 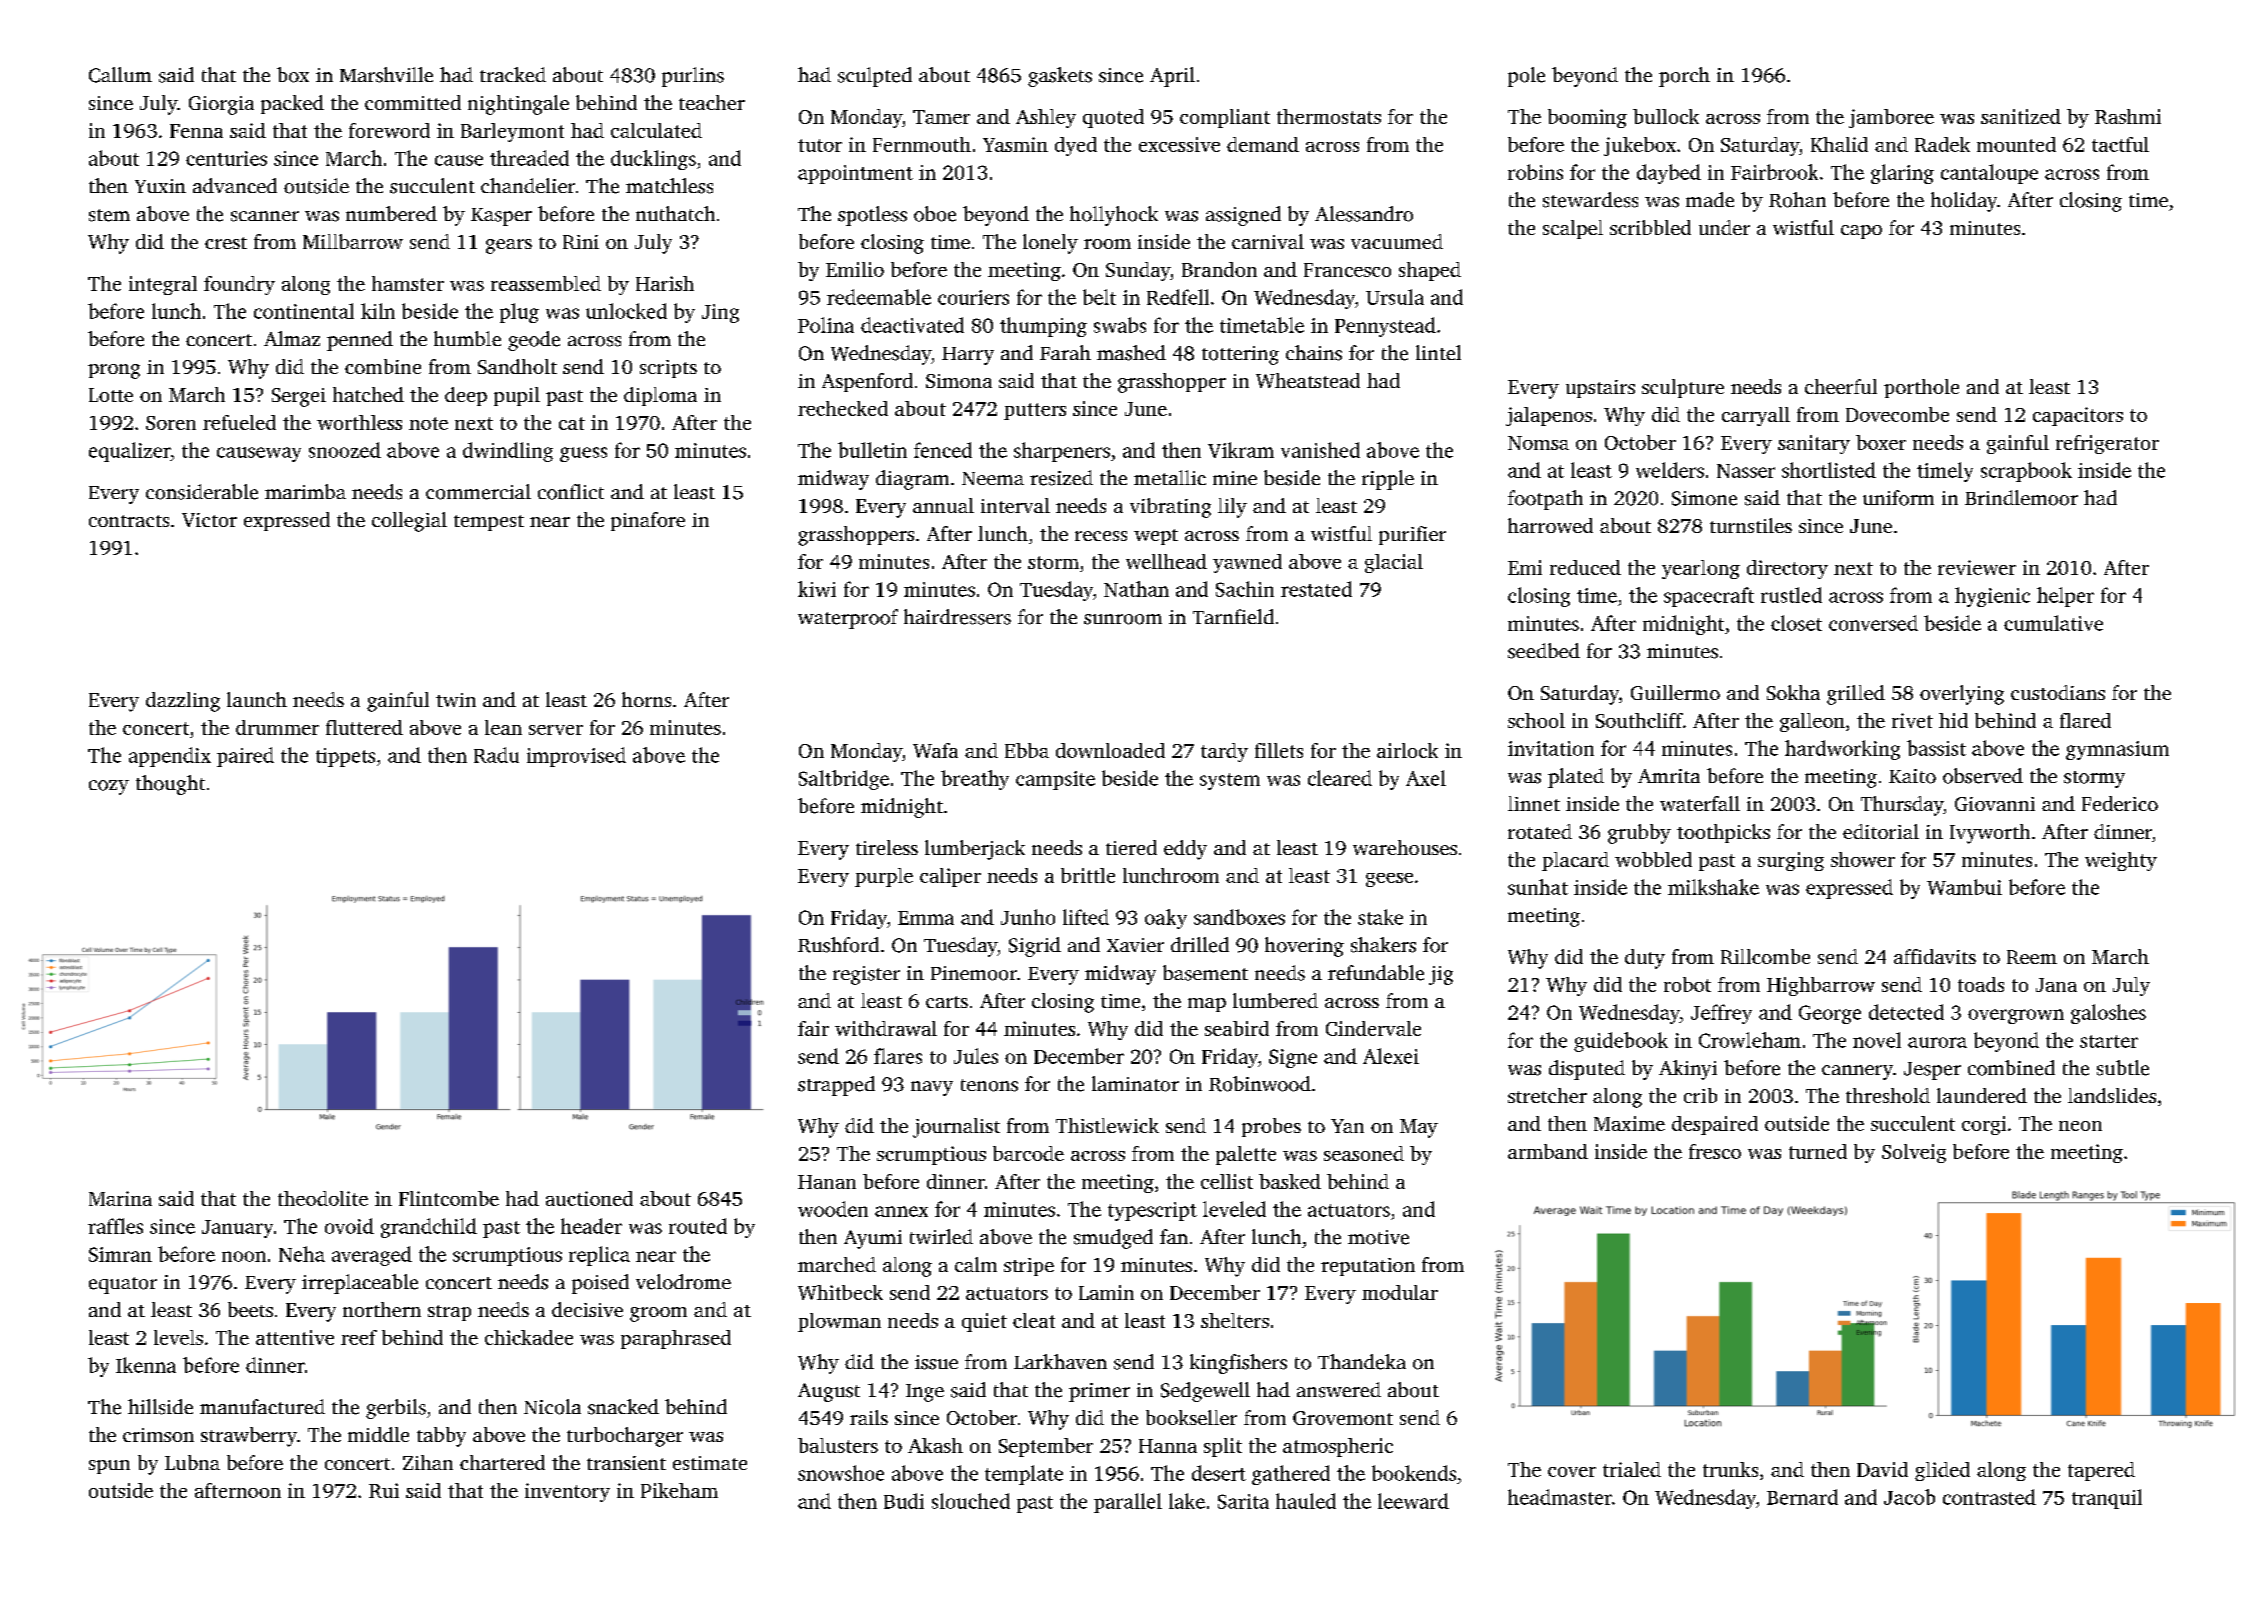 What do you see at coordinates (1233, 616) in the screenshot?
I see `Tarnfield` at bounding box center [1233, 616].
